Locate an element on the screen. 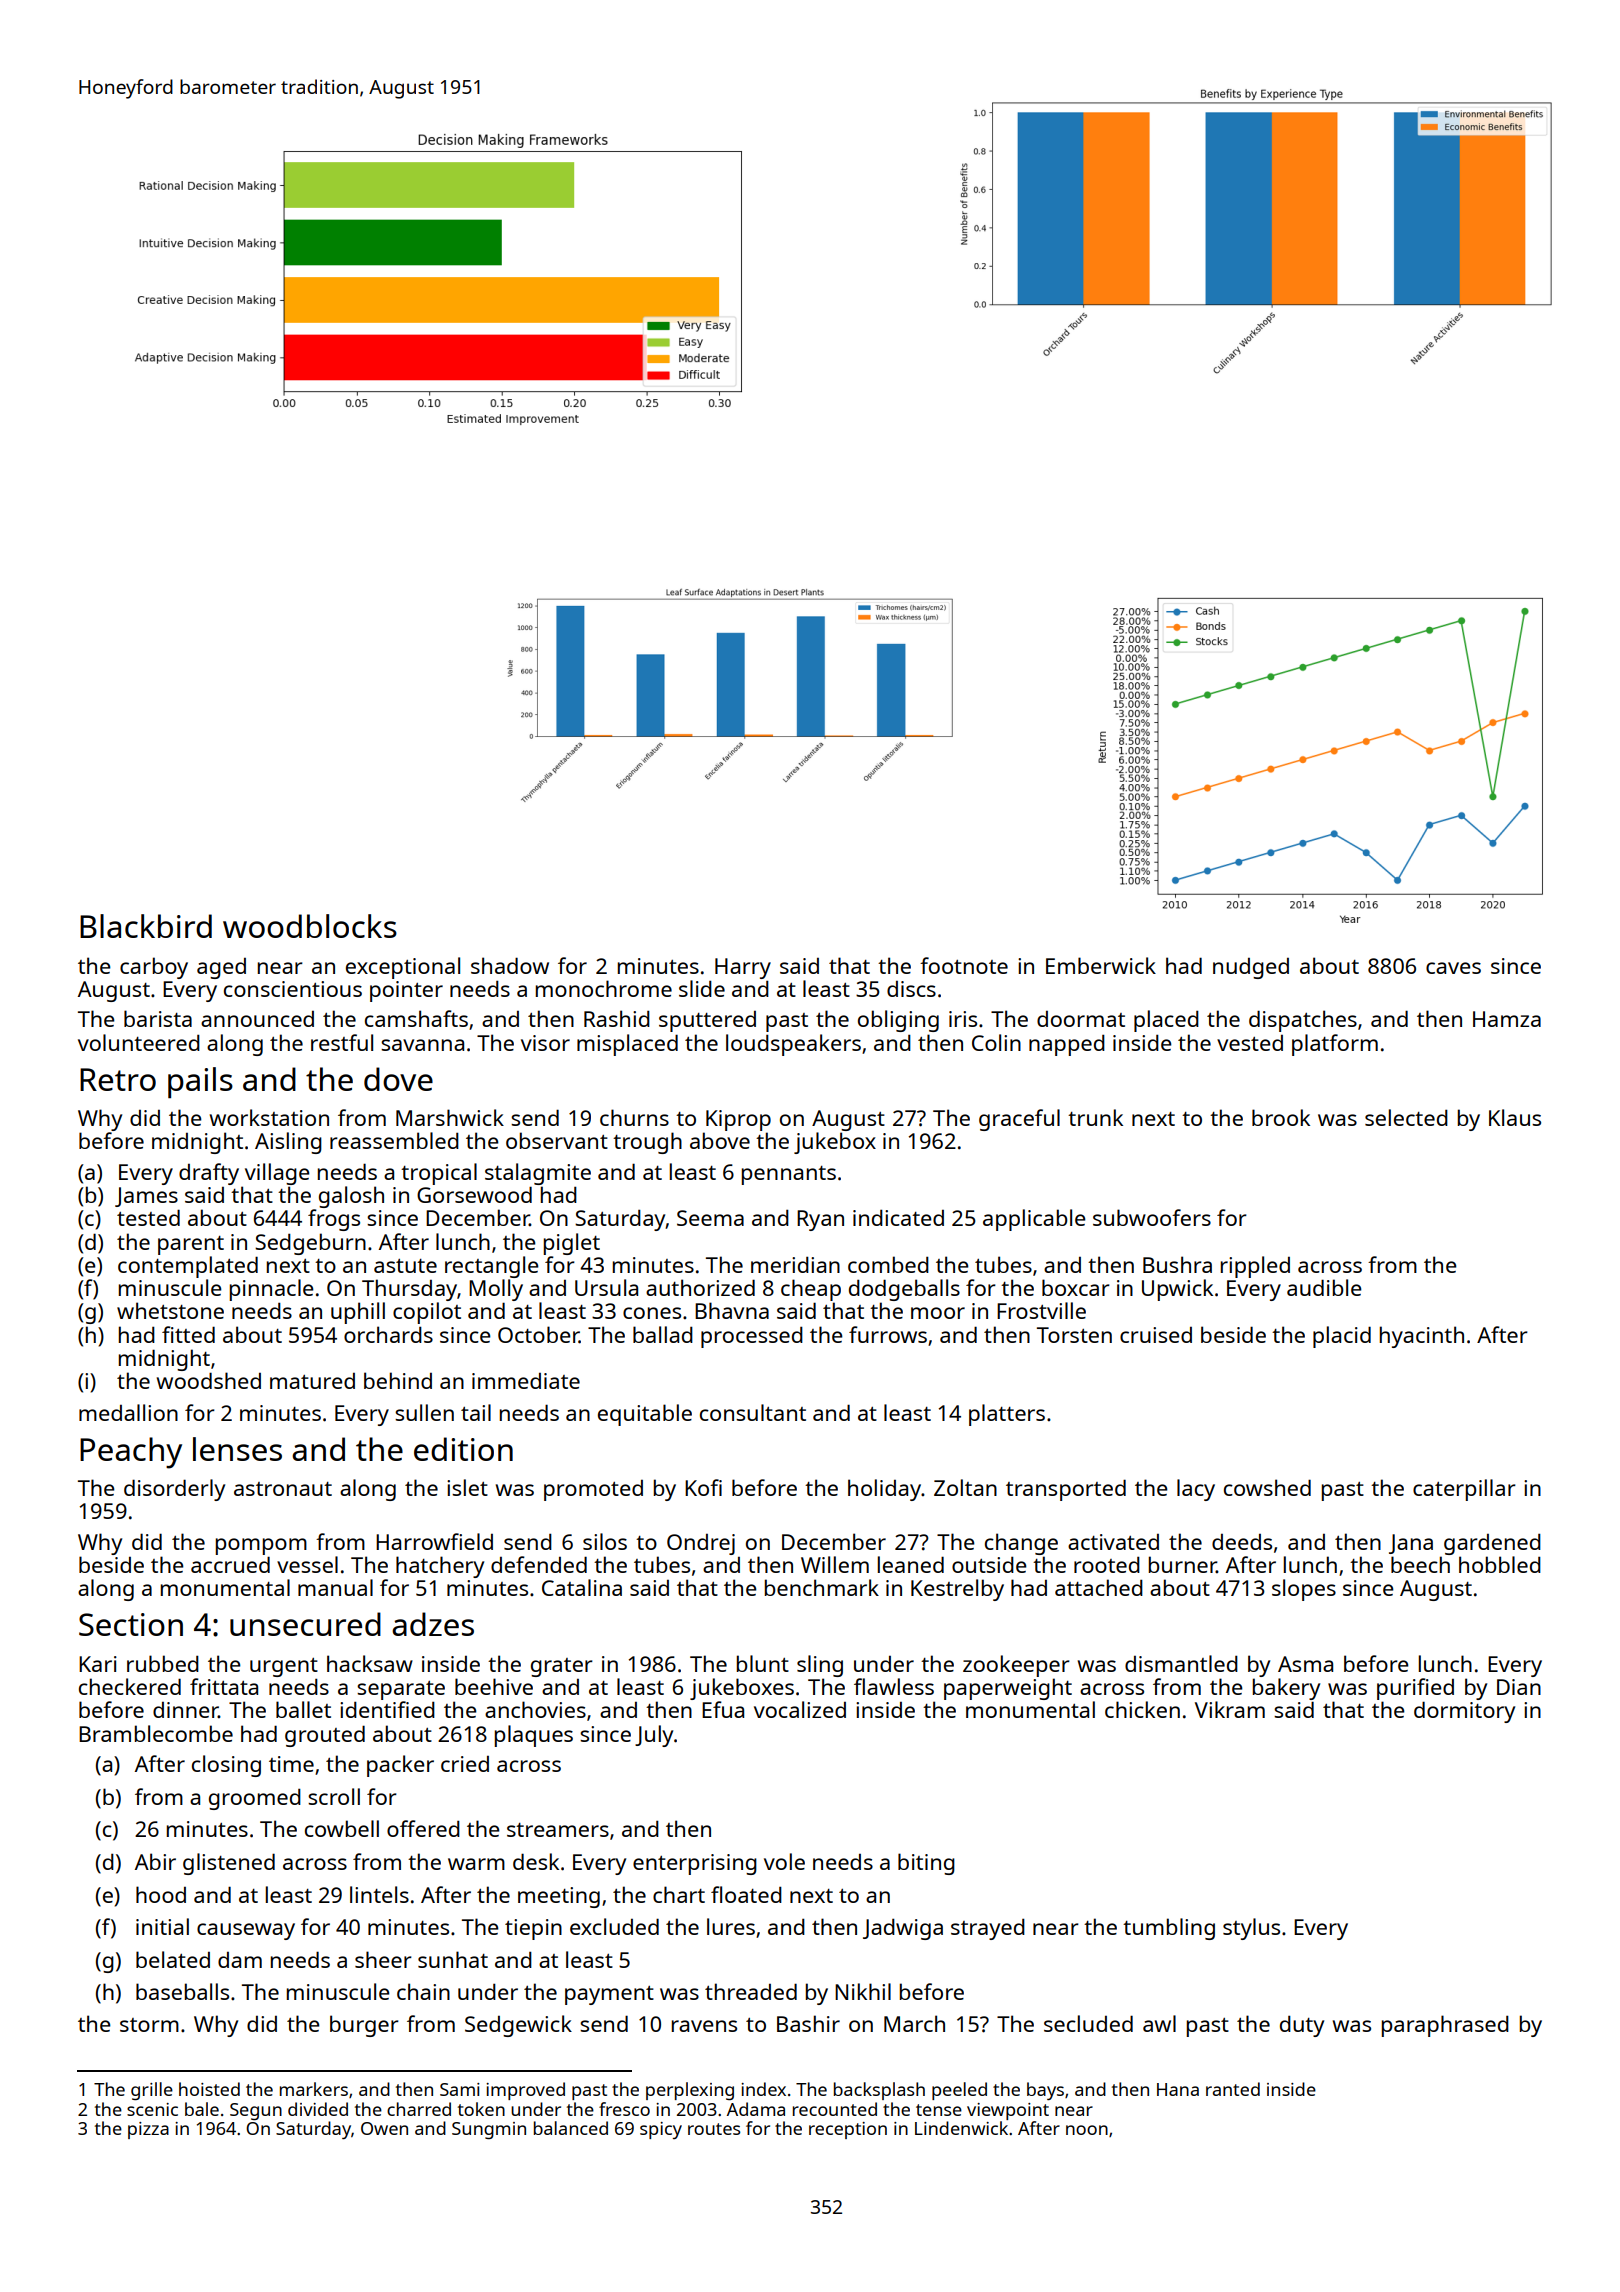 Image resolution: width=1620 pixels, height=2292 pixels. sunhat is located at coordinates (453, 1959).
